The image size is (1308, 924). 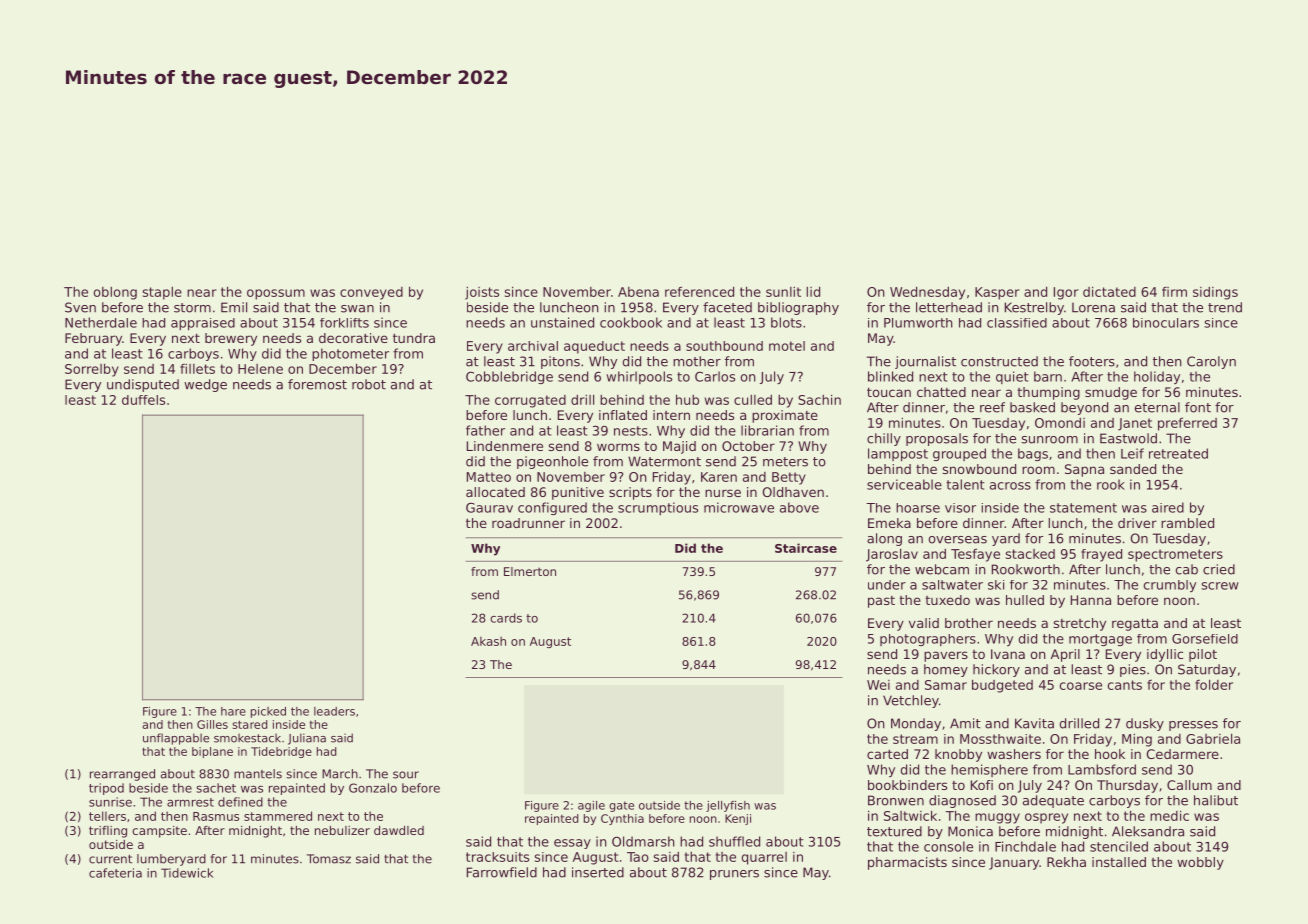 What do you see at coordinates (1032, 407) in the screenshot?
I see `basked` at bounding box center [1032, 407].
